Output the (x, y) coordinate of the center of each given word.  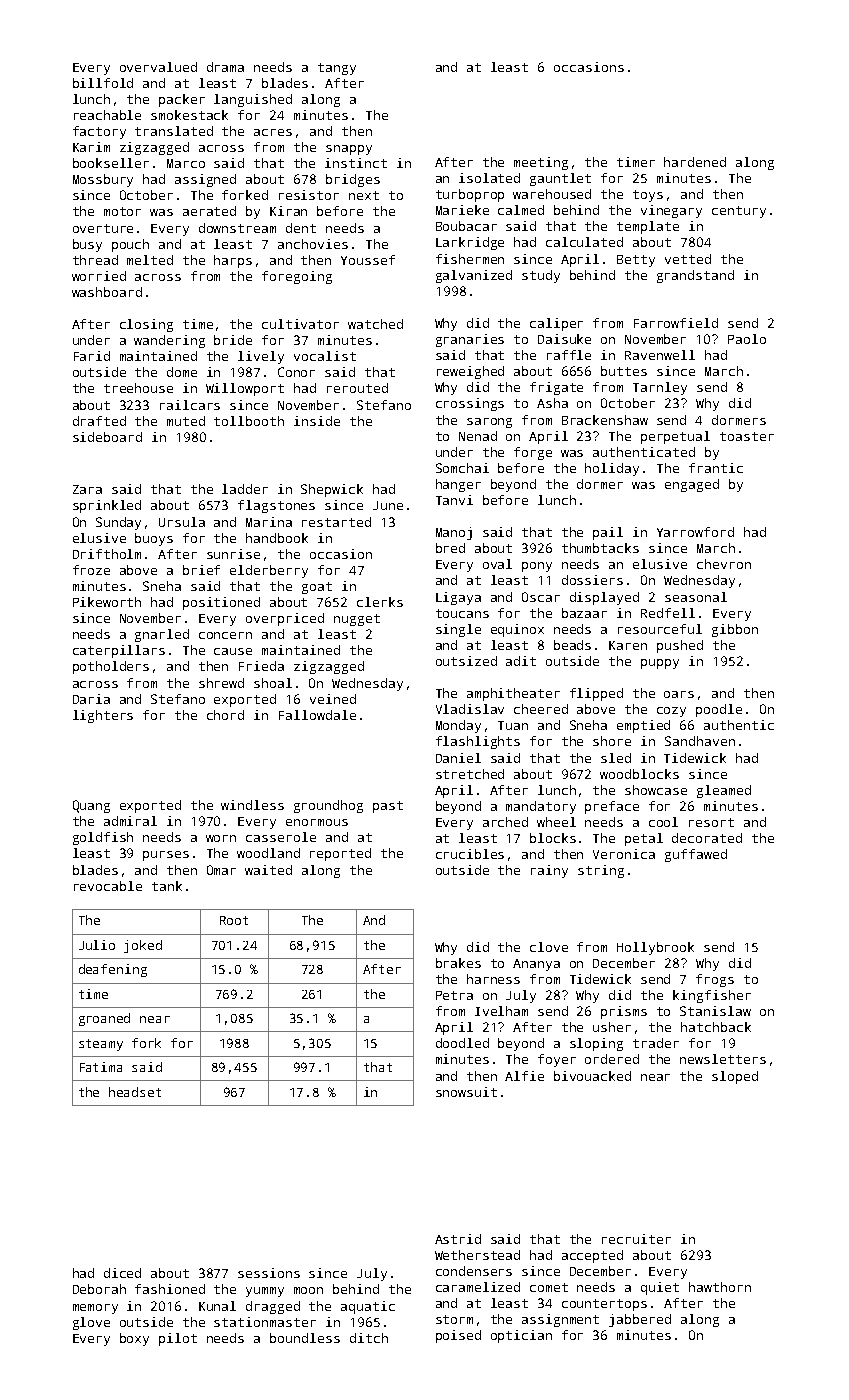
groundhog (328, 806)
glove (91, 1323)
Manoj (454, 533)
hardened (695, 162)
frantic (716, 468)
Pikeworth (107, 602)
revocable (108, 886)
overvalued (158, 67)
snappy (349, 150)
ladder (245, 489)
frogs (715, 980)
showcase (656, 790)
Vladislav (470, 709)
